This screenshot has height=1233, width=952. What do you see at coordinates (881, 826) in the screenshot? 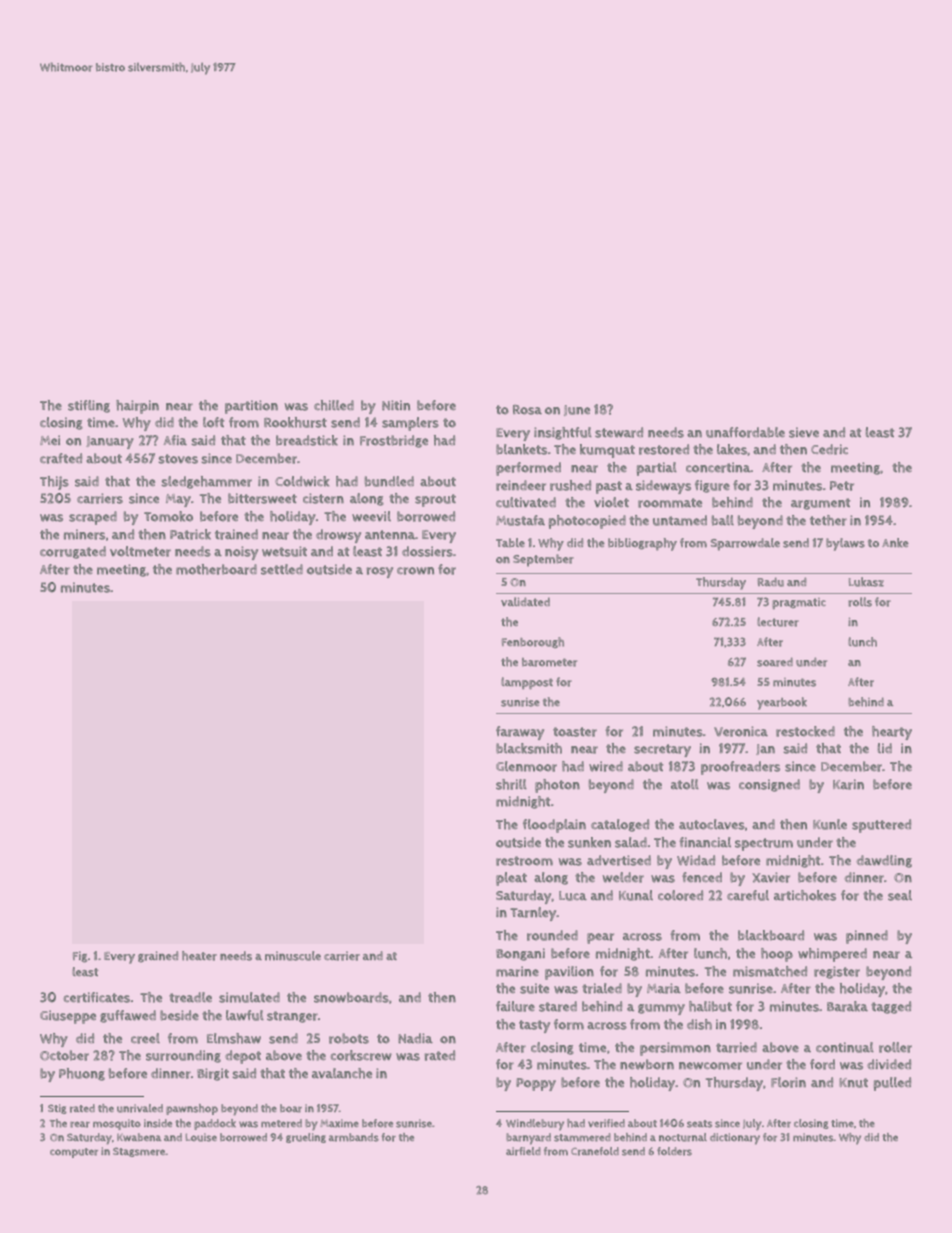
I see `sputtered` at bounding box center [881, 826].
